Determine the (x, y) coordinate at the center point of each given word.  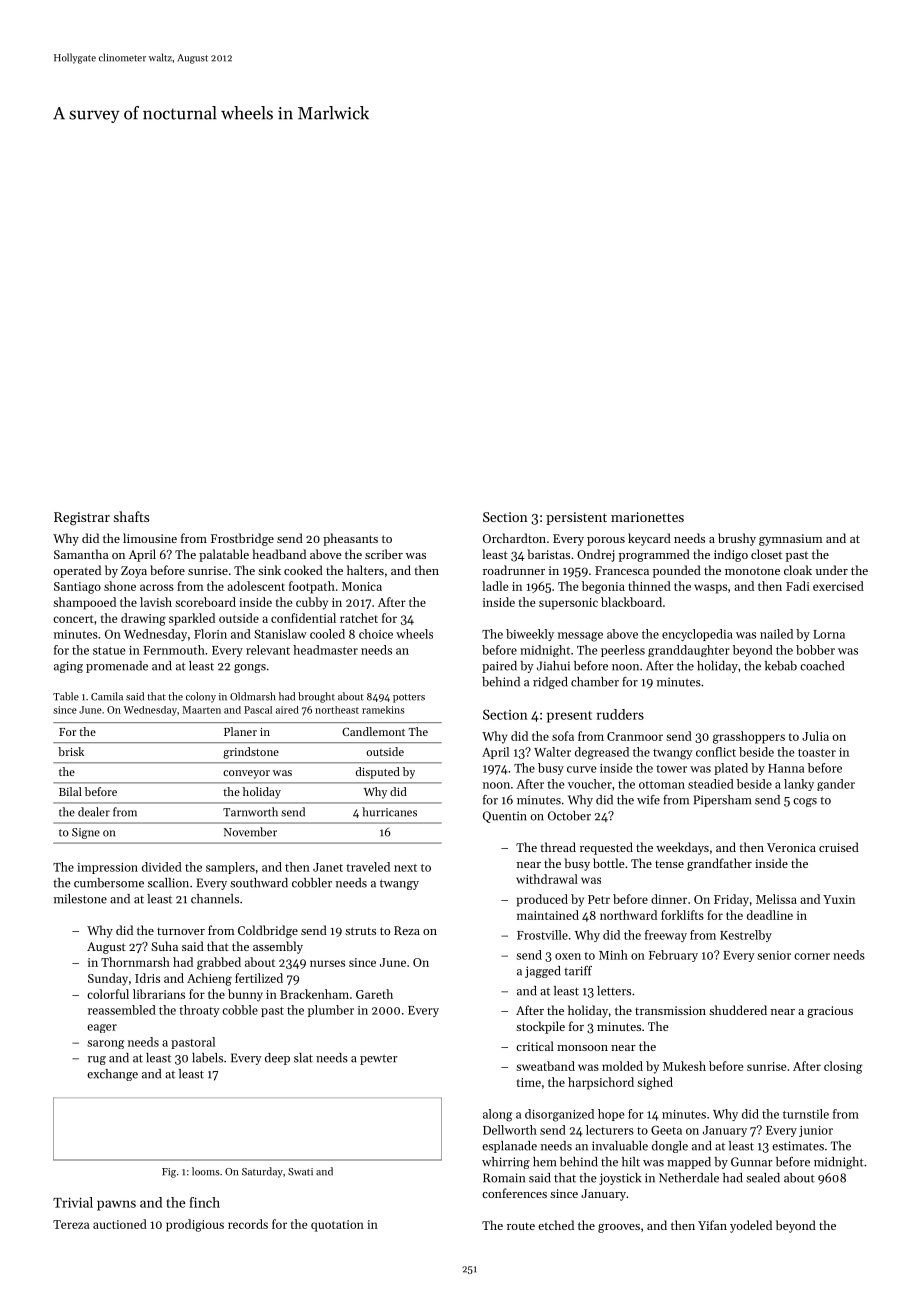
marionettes (647, 517)
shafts (131, 516)
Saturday (262, 1172)
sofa (563, 736)
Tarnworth (250, 812)
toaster (817, 753)
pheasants (350, 539)
